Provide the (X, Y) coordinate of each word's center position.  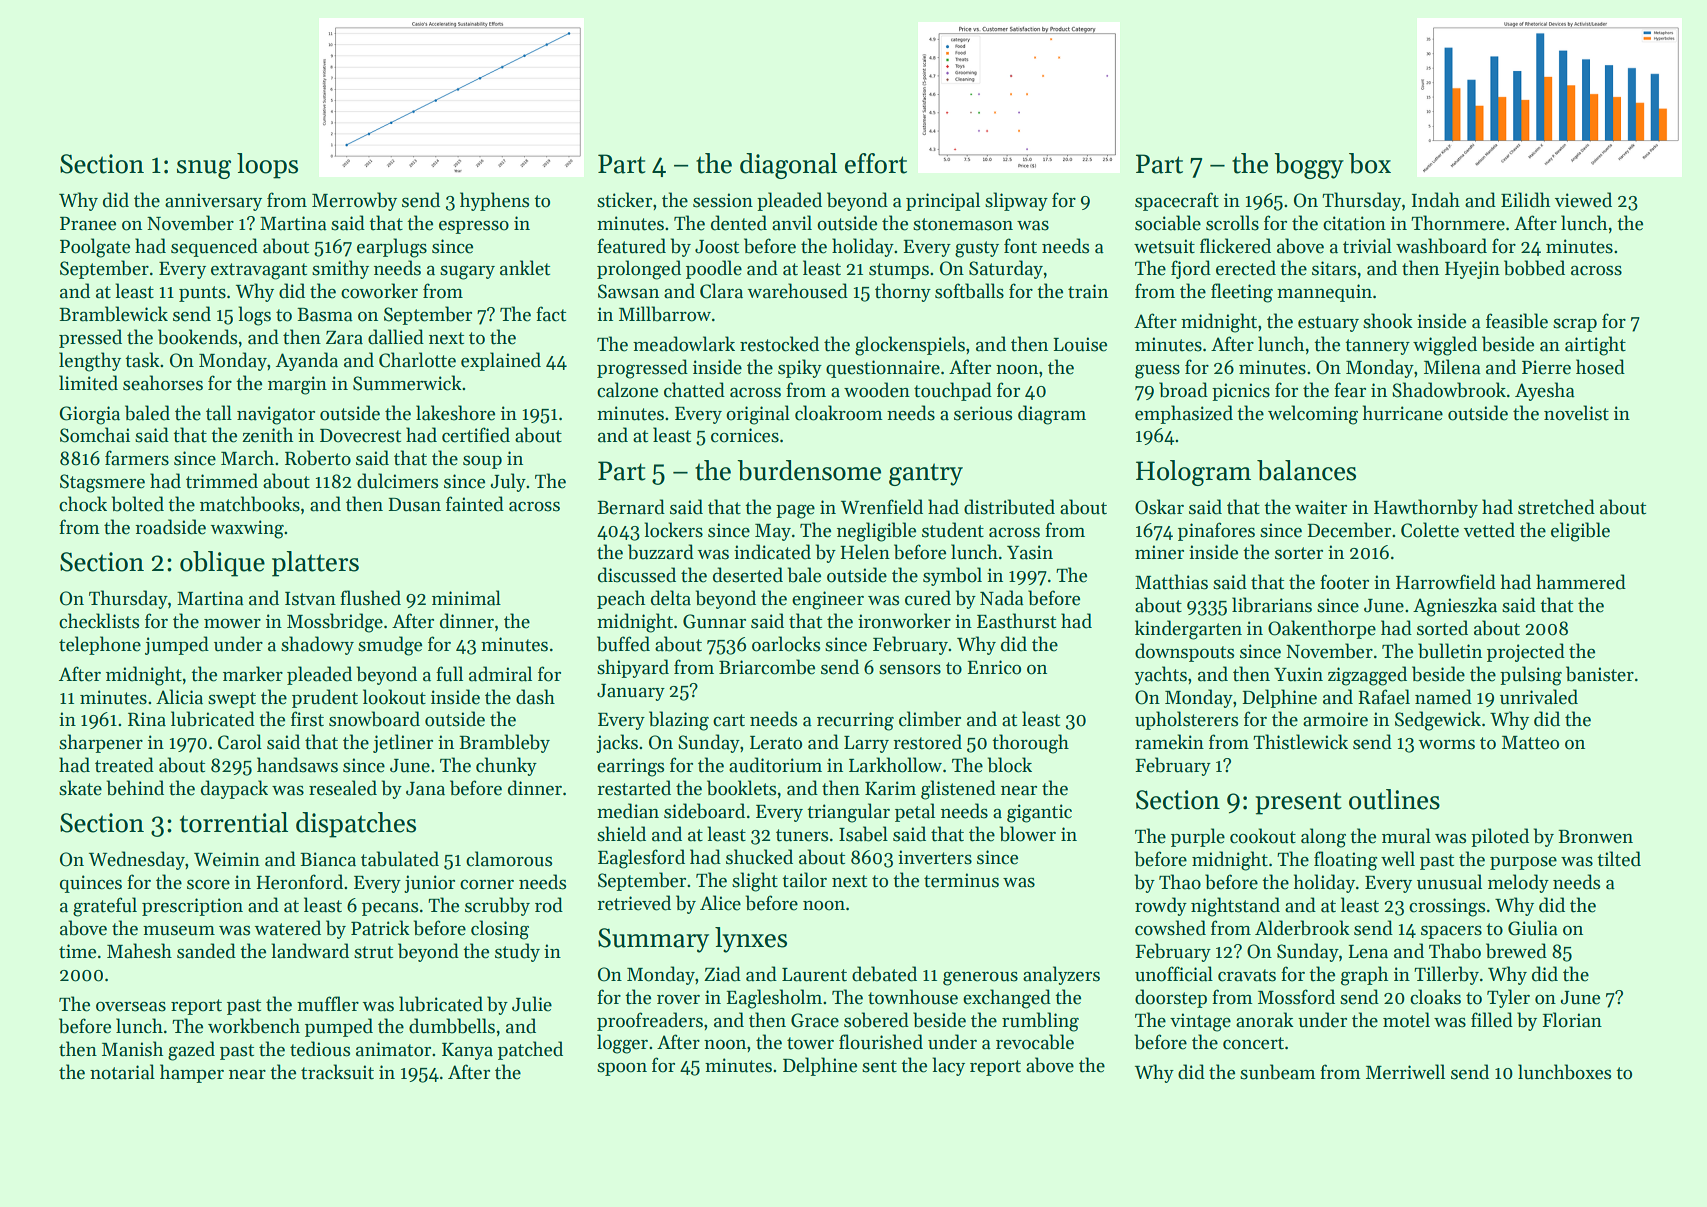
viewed (1583, 200)
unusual (1449, 882)
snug (204, 169)
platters (315, 564)
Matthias (1171, 582)
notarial (122, 1072)
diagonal (788, 166)
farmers (137, 458)
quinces (91, 884)
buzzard (661, 552)
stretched (1556, 507)
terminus (961, 880)
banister (1600, 674)
